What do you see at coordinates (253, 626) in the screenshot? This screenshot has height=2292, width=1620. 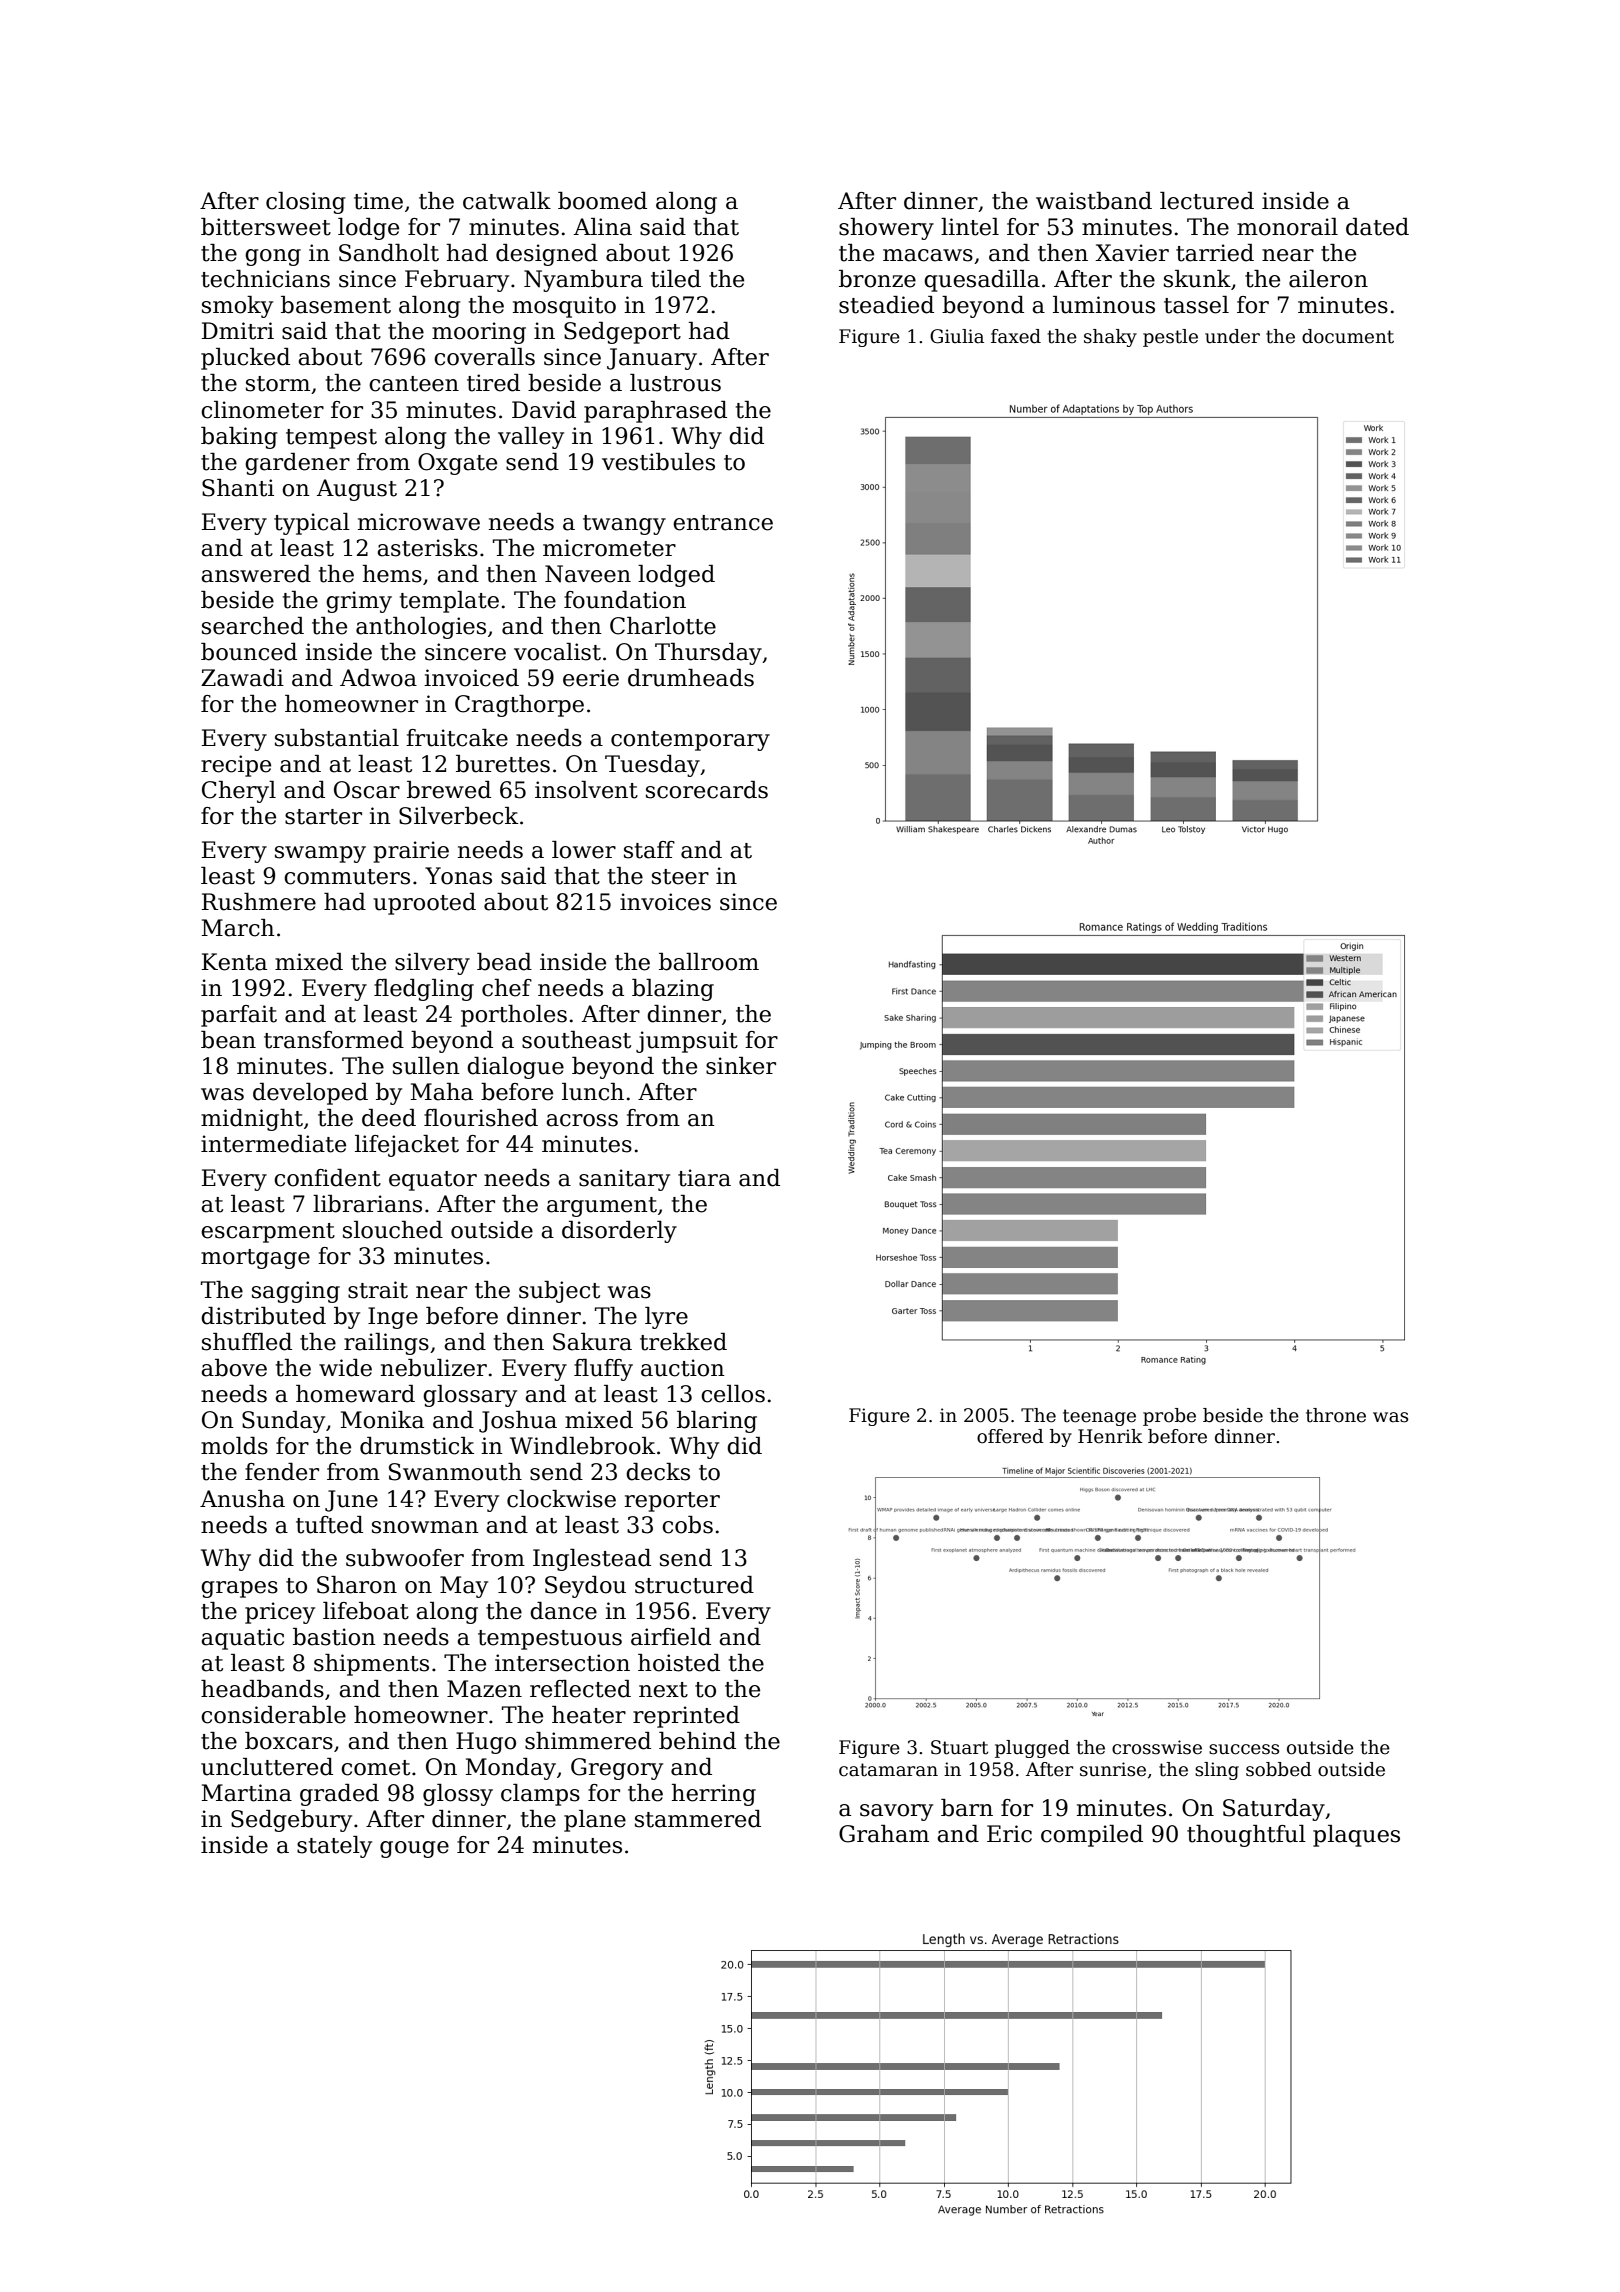 I see `searched` at bounding box center [253, 626].
